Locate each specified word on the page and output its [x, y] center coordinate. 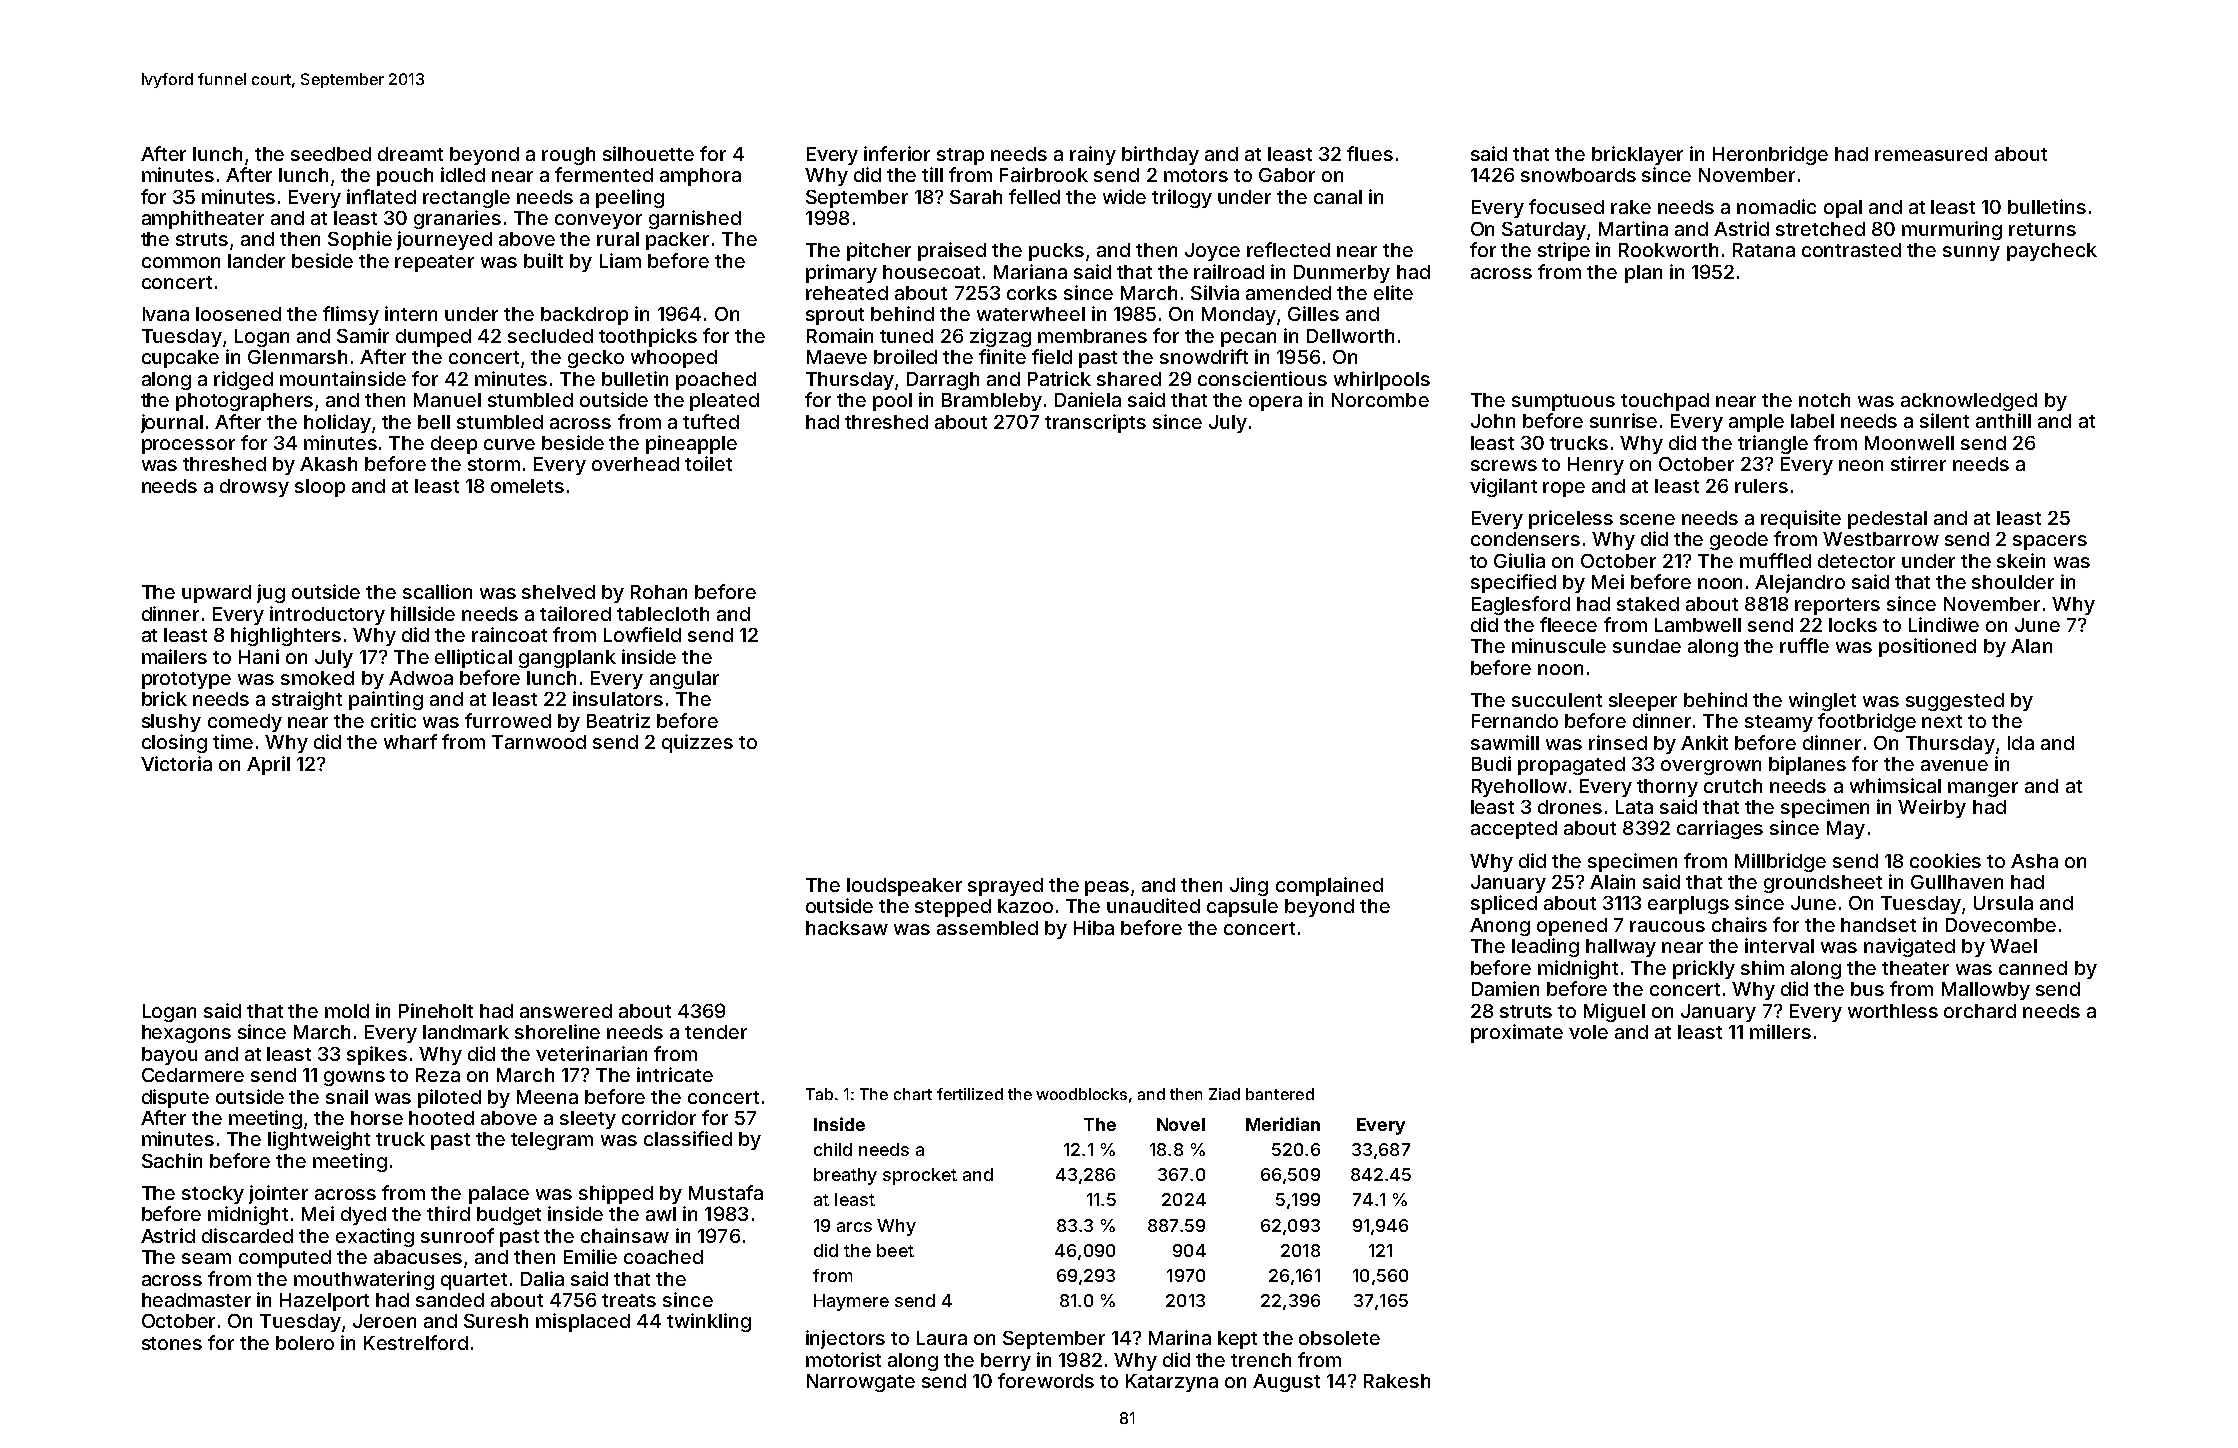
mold [347, 1011]
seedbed [331, 154]
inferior [897, 153]
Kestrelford [416, 1342]
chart [913, 1094]
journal [172, 423]
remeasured [1931, 154]
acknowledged [1969, 402]
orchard [1980, 1011]
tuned [906, 336]
